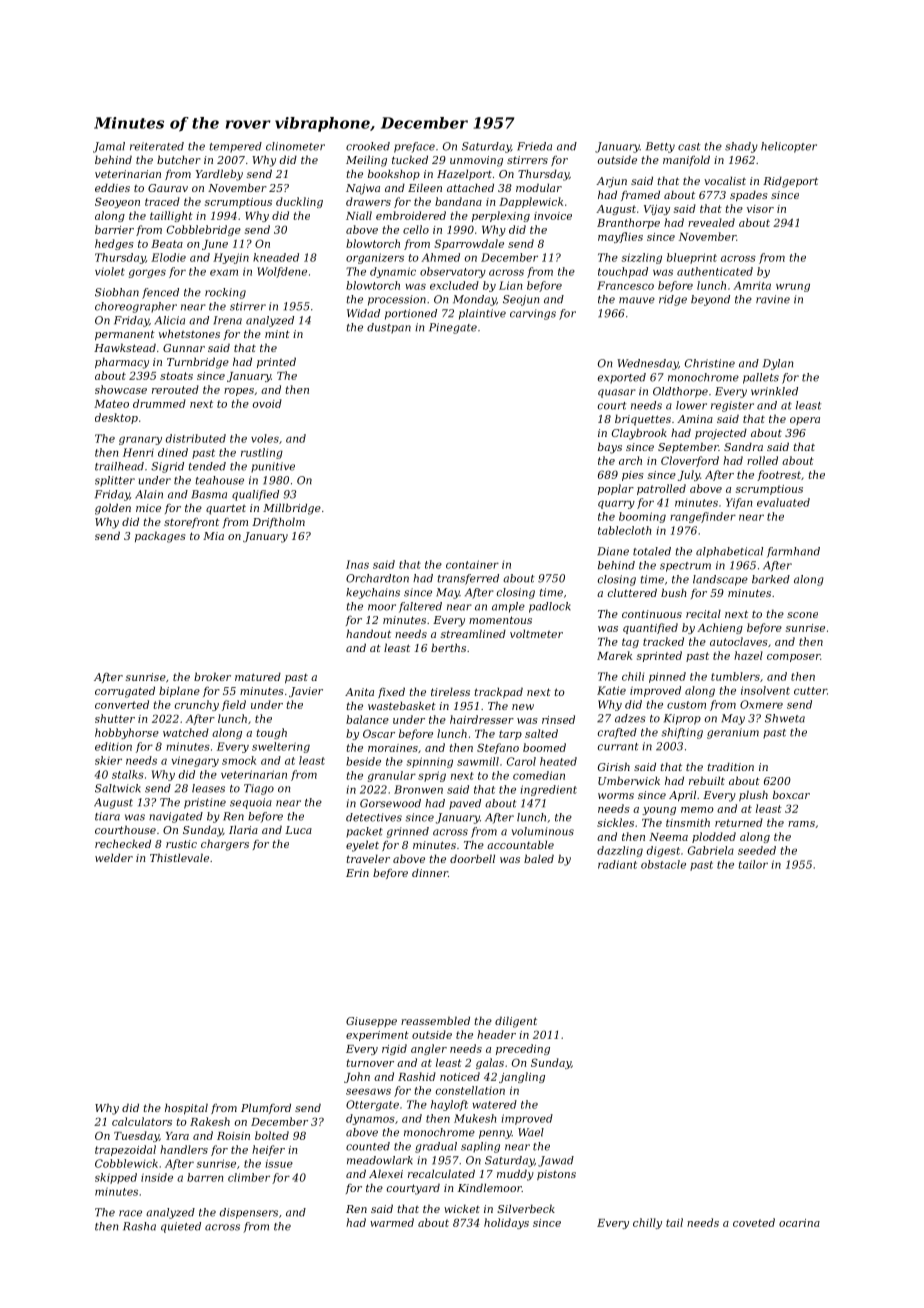 The width and height of the image is (924, 1308). What do you see at coordinates (186, 1109) in the image?
I see `hospital` at bounding box center [186, 1109].
